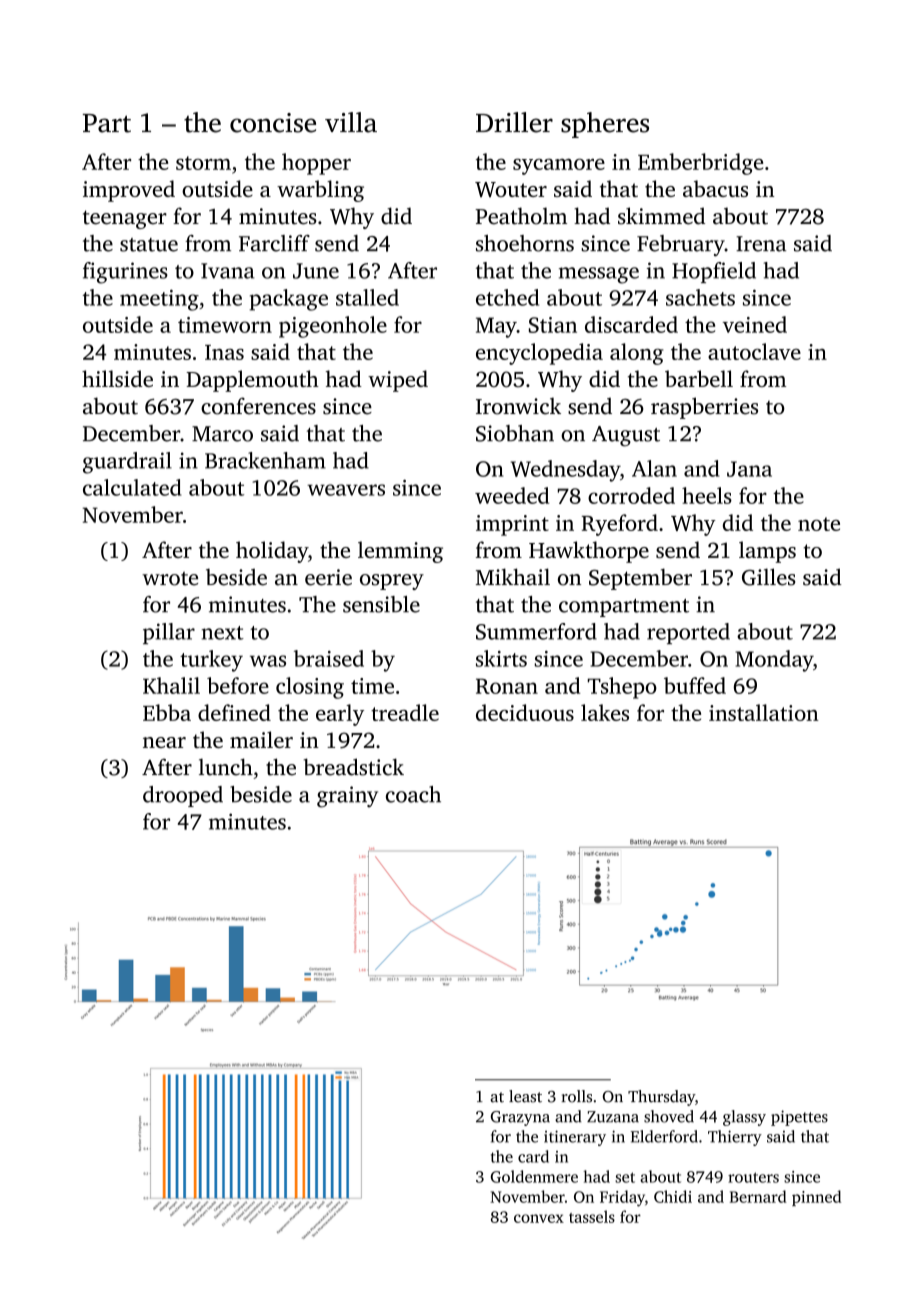 The image size is (924, 1314). I want to click on Khalil, so click(171, 685).
